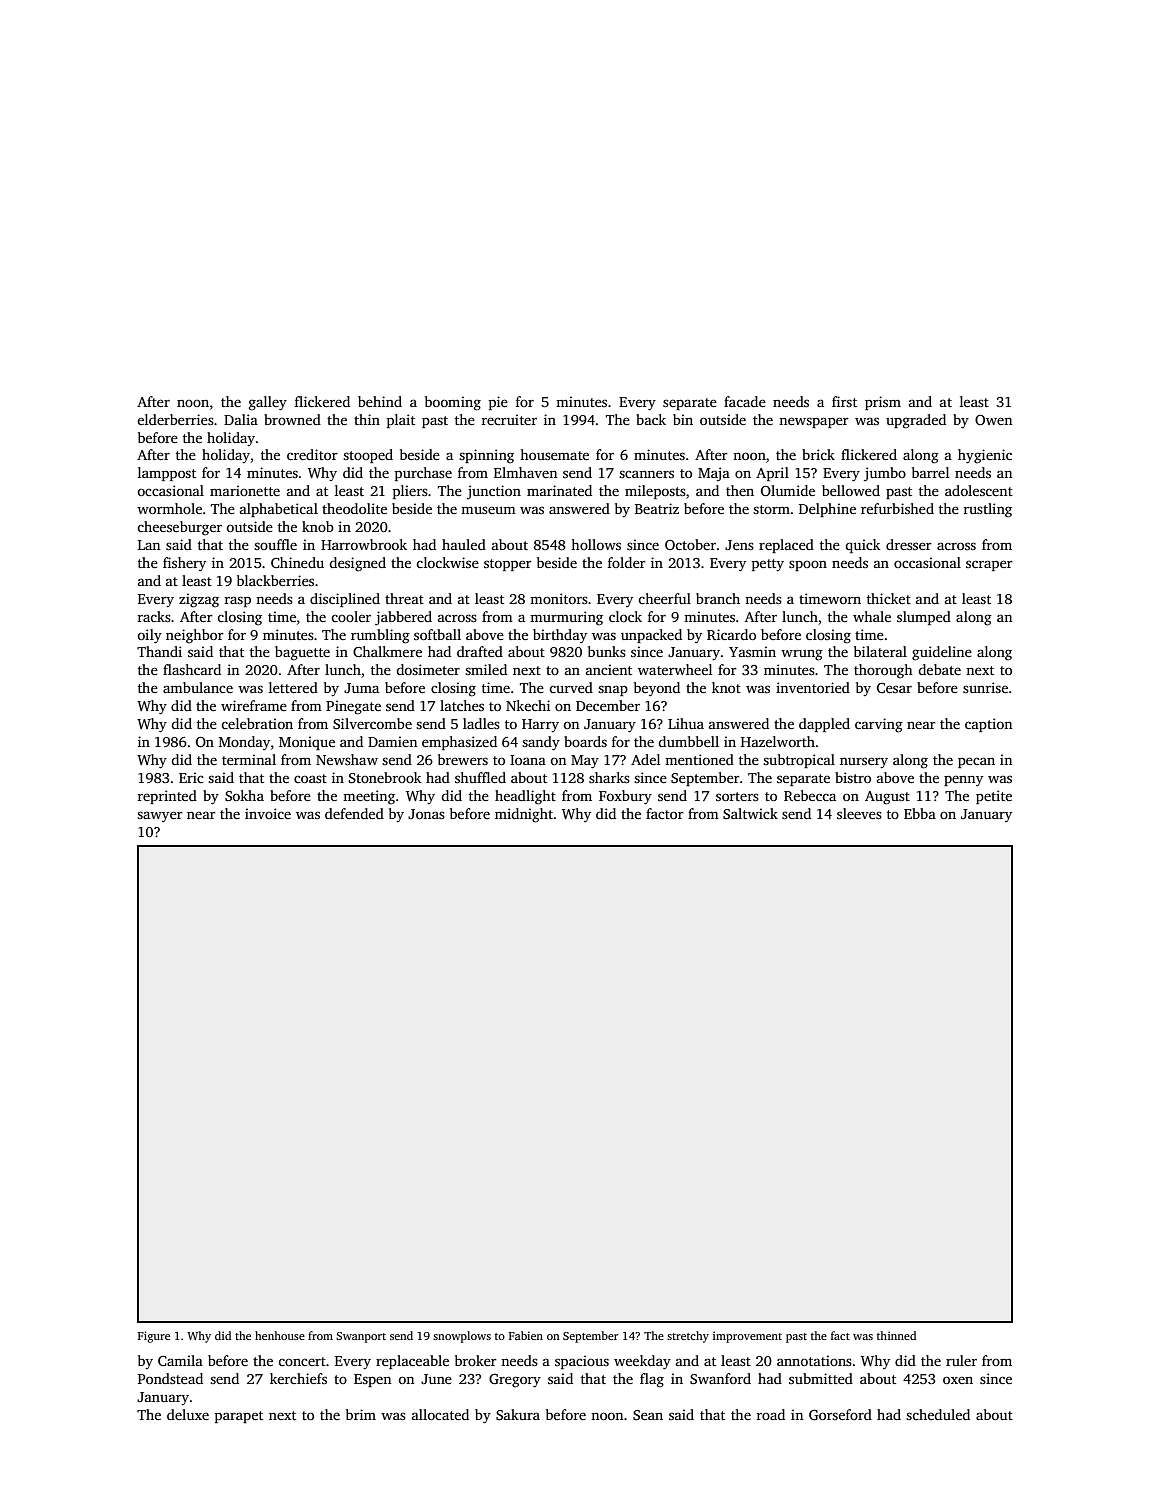  I want to click on concert, so click(302, 1361).
